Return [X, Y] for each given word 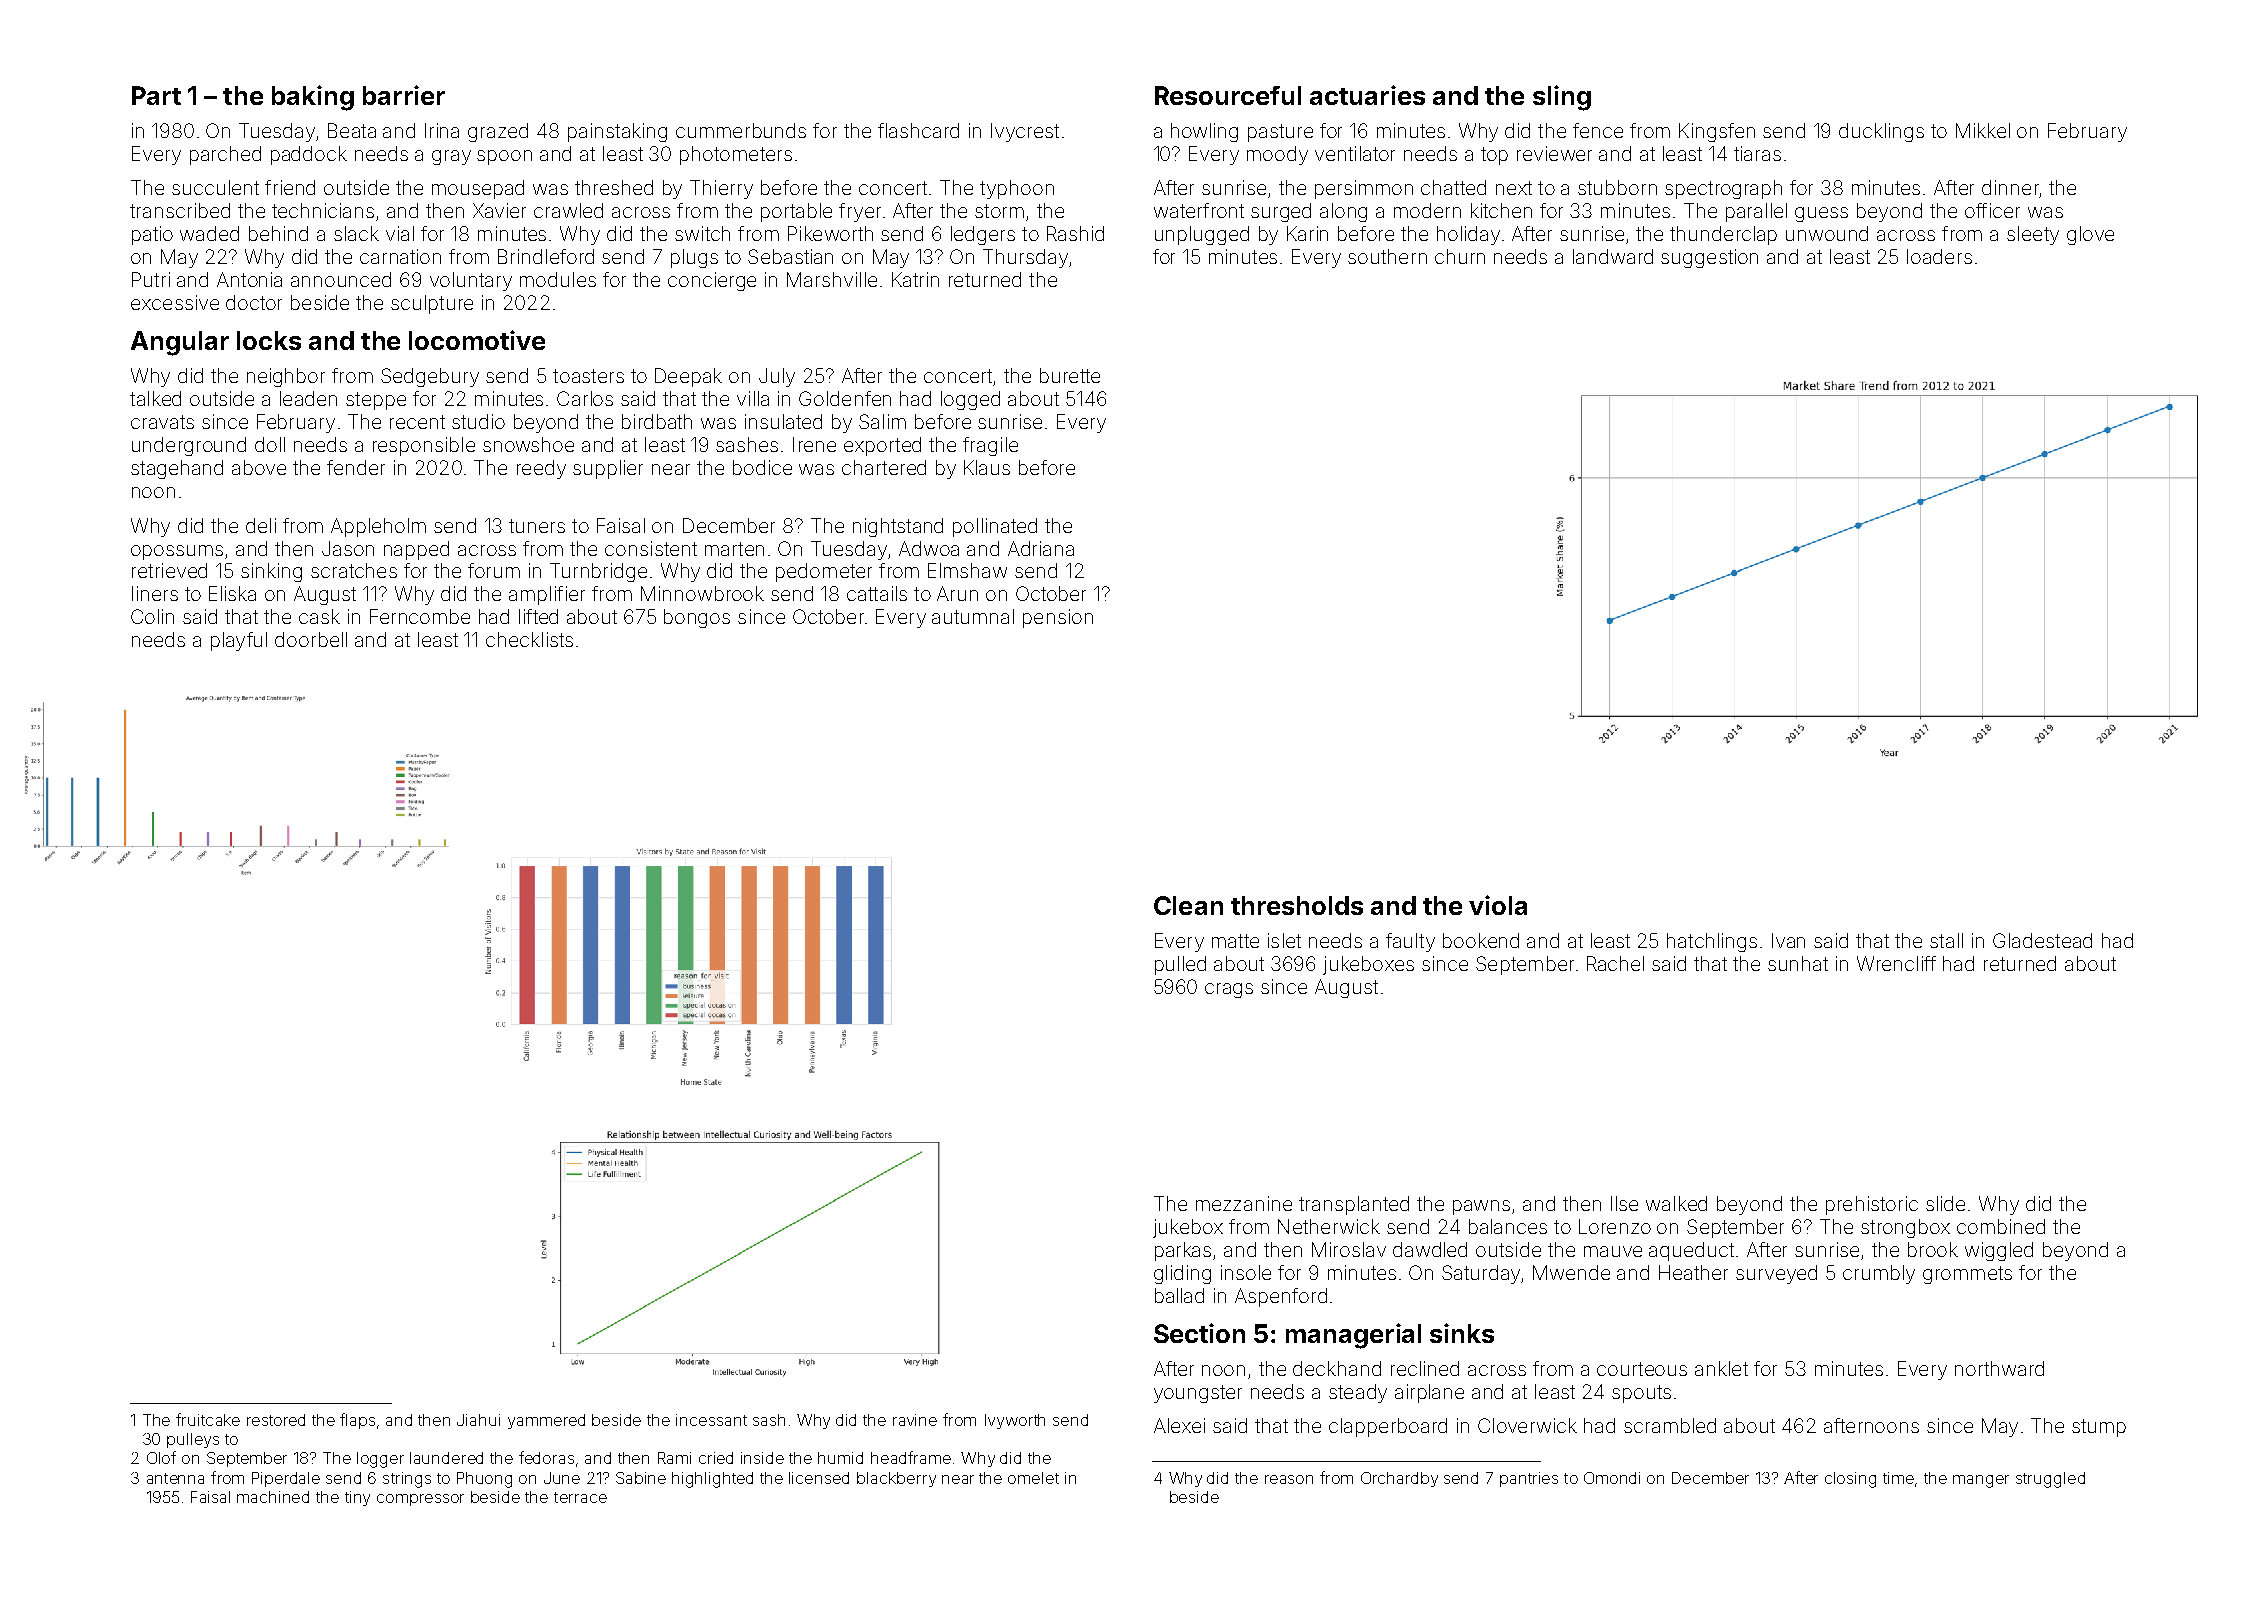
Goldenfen [845, 398]
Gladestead [2042, 940]
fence [1598, 130]
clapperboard [1388, 1427]
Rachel [1615, 963]
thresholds [1297, 905]
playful [239, 641]
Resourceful [1228, 95]
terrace [580, 1497]
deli [261, 525]
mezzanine [1244, 1203]
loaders [1939, 256]
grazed [498, 132]
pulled [1180, 965]
